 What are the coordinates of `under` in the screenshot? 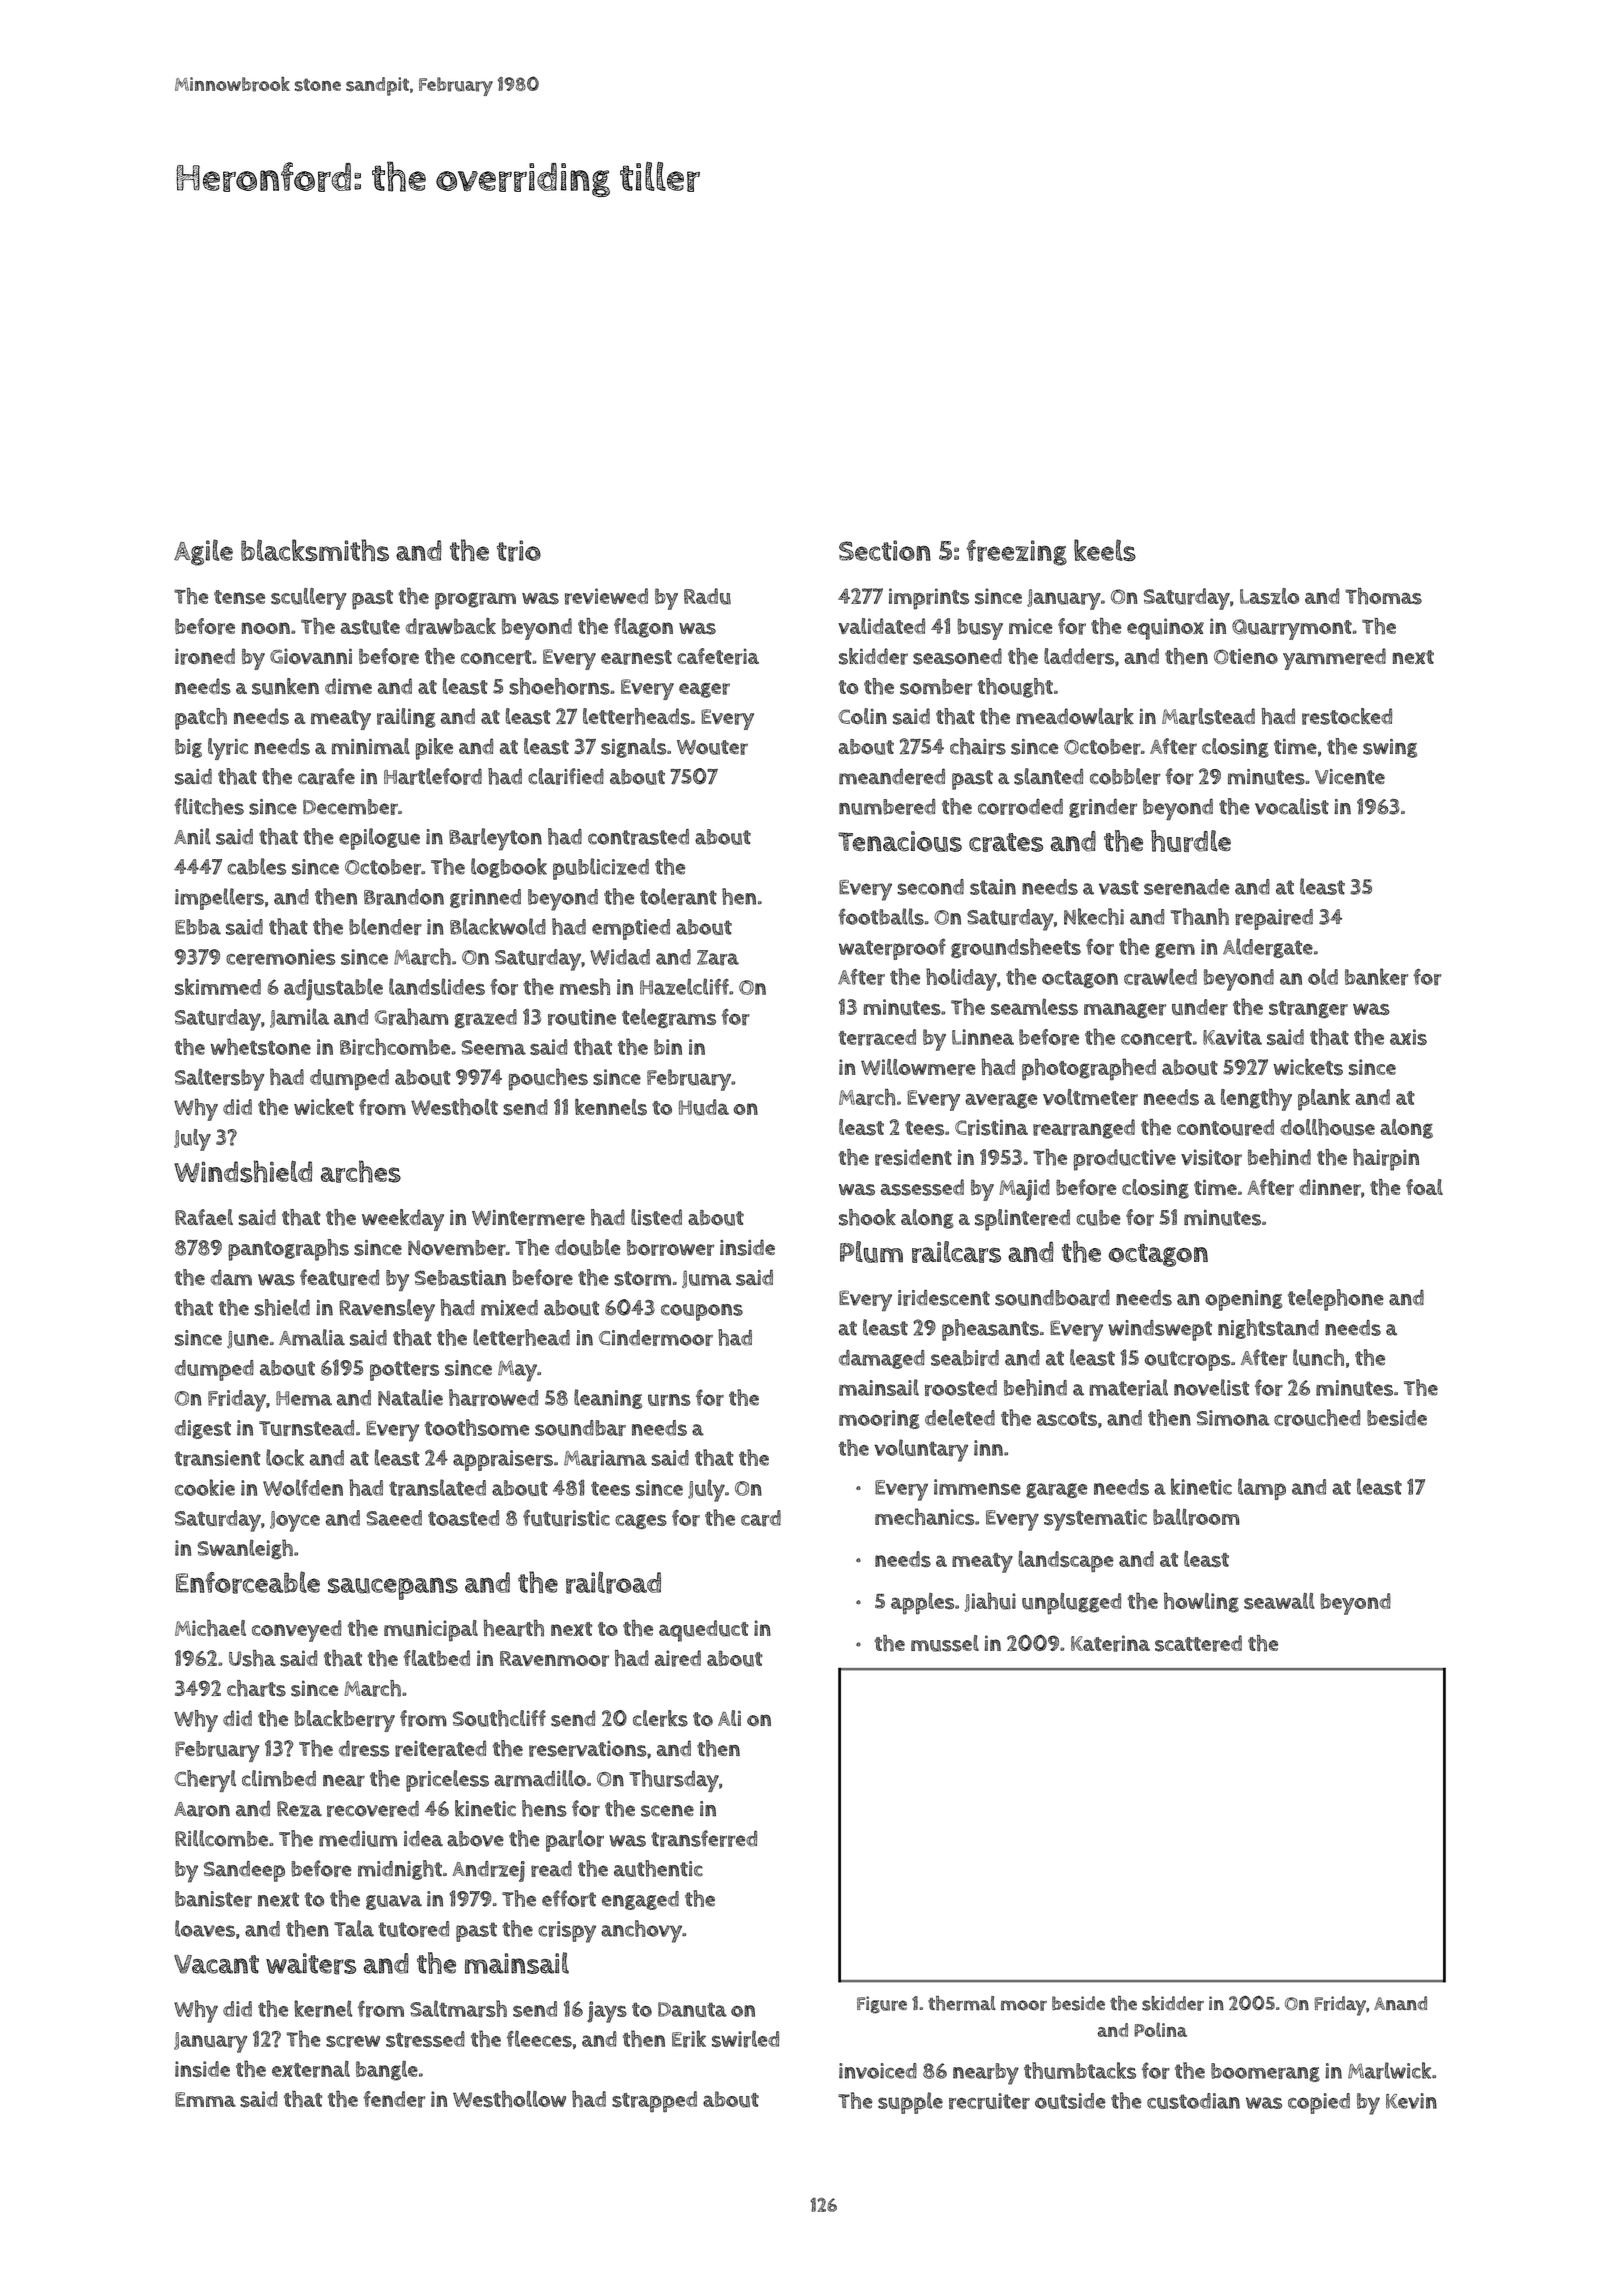 It's located at (1200, 1007).
